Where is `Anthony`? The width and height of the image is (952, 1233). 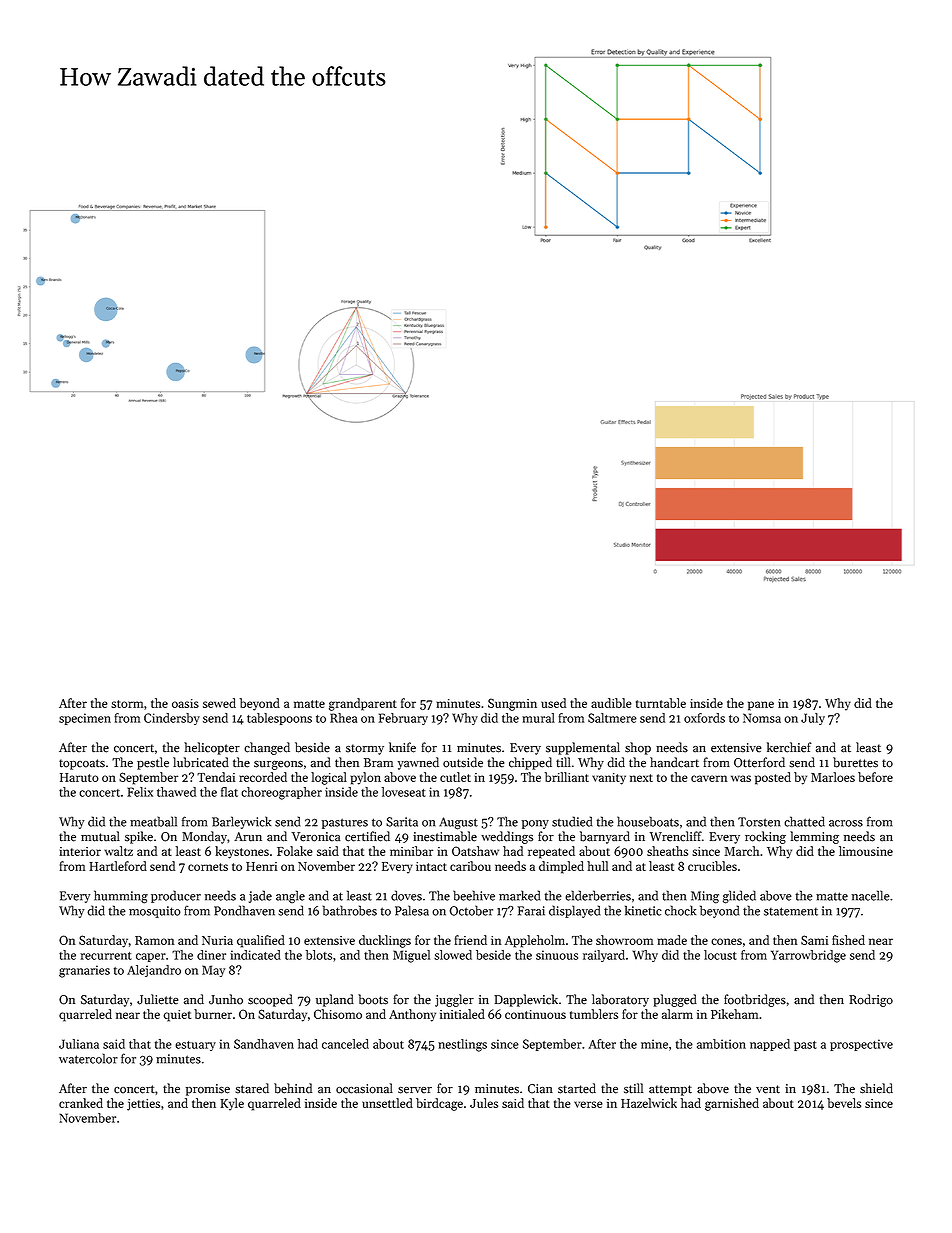 Anthony is located at coordinates (412, 1015).
